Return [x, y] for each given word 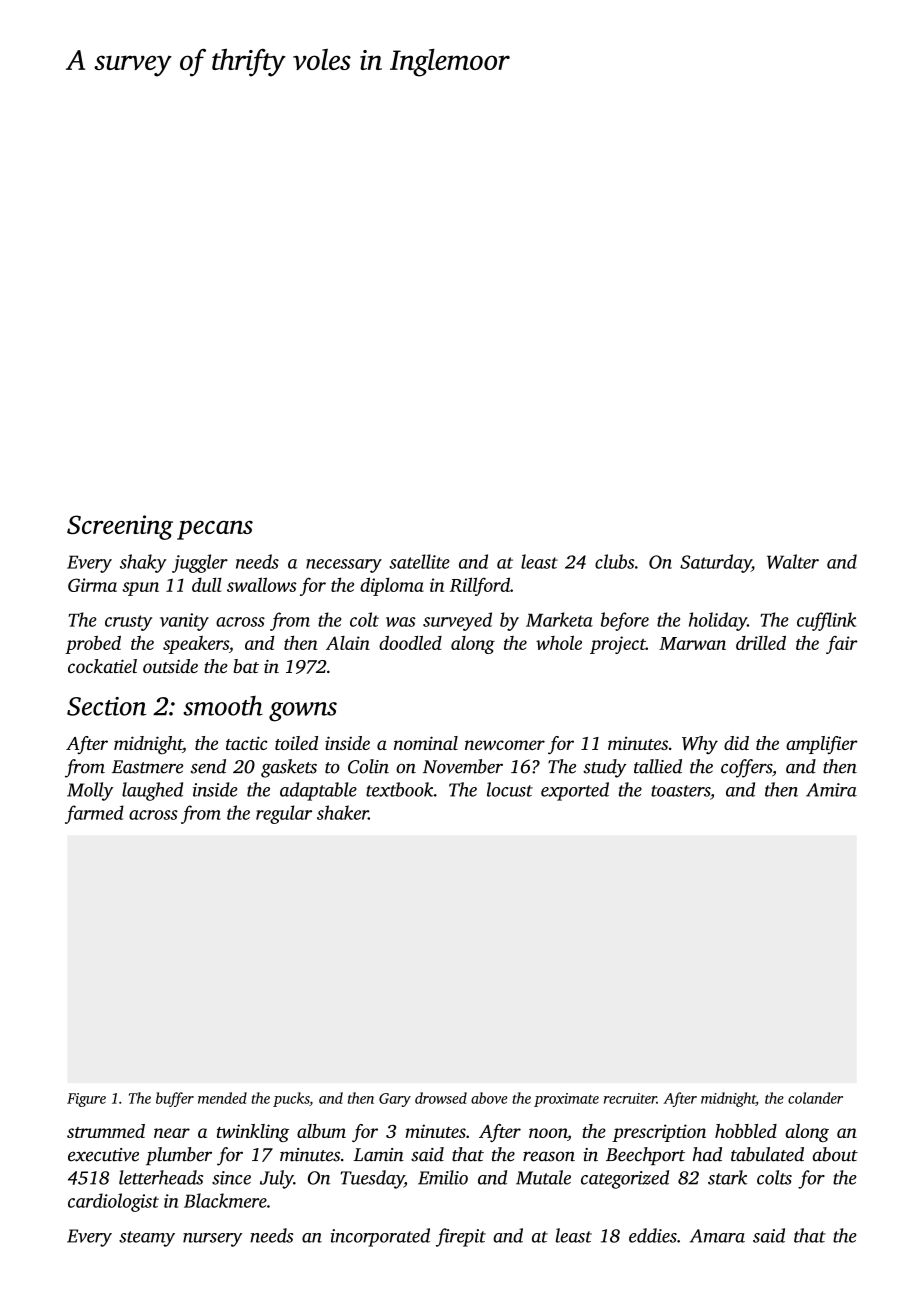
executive [103, 1155]
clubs [614, 561]
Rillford [480, 586]
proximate [566, 1100]
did [736, 743]
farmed [94, 814]
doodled [410, 642]
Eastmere [147, 767]
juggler [200, 563]
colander [815, 1098]
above [489, 1098]
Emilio [443, 1177]
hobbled [746, 1131]
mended [222, 1098]
